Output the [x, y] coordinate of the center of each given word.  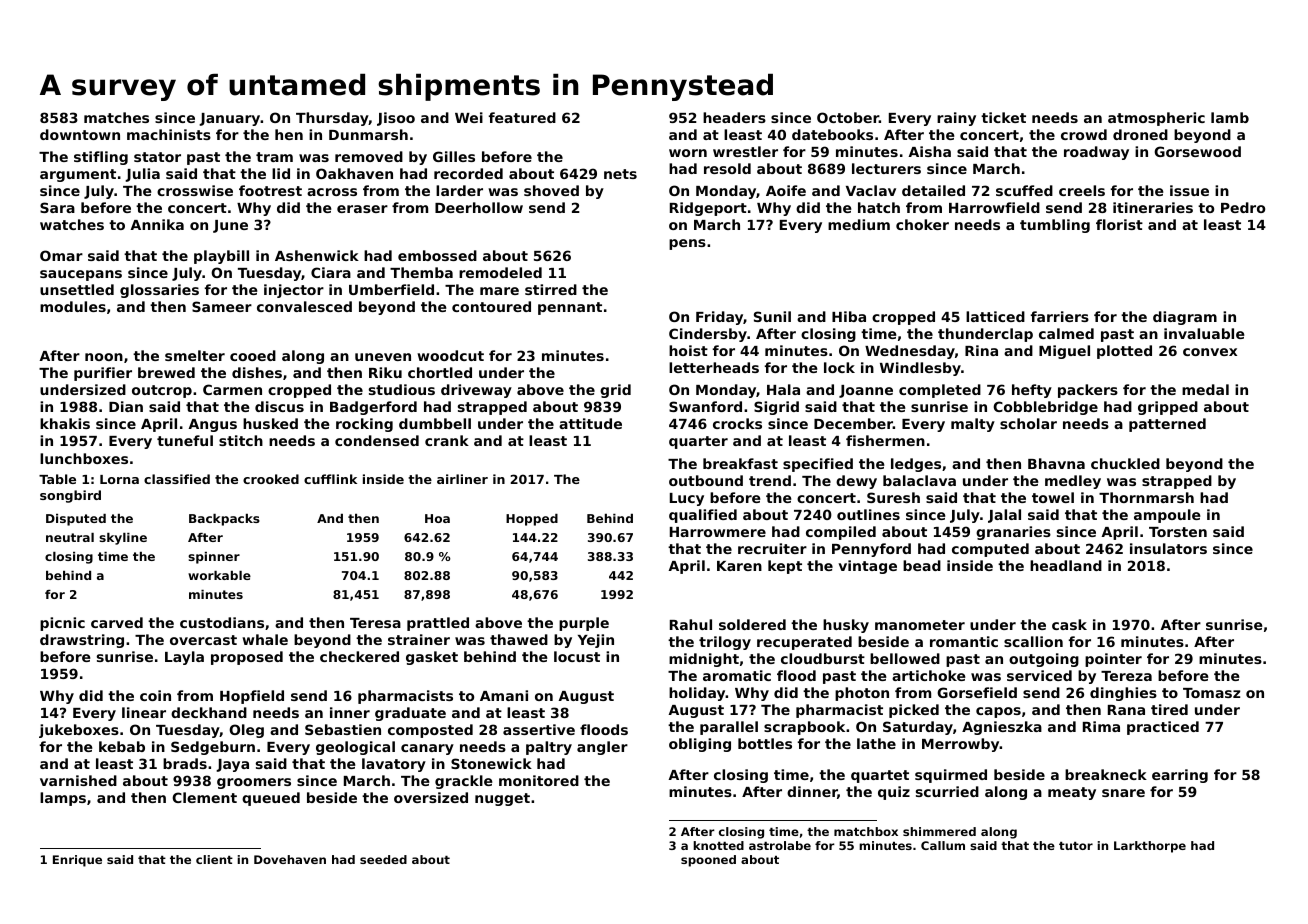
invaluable [1204, 333]
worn [688, 153]
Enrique [77, 861]
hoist [688, 350]
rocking [364, 425]
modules [73, 306]
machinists [169, 134]
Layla [184, 658]
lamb [1230, 117]
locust [577, 656]
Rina [981, 350]
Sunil [772, 316]
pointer [1113, 660]
